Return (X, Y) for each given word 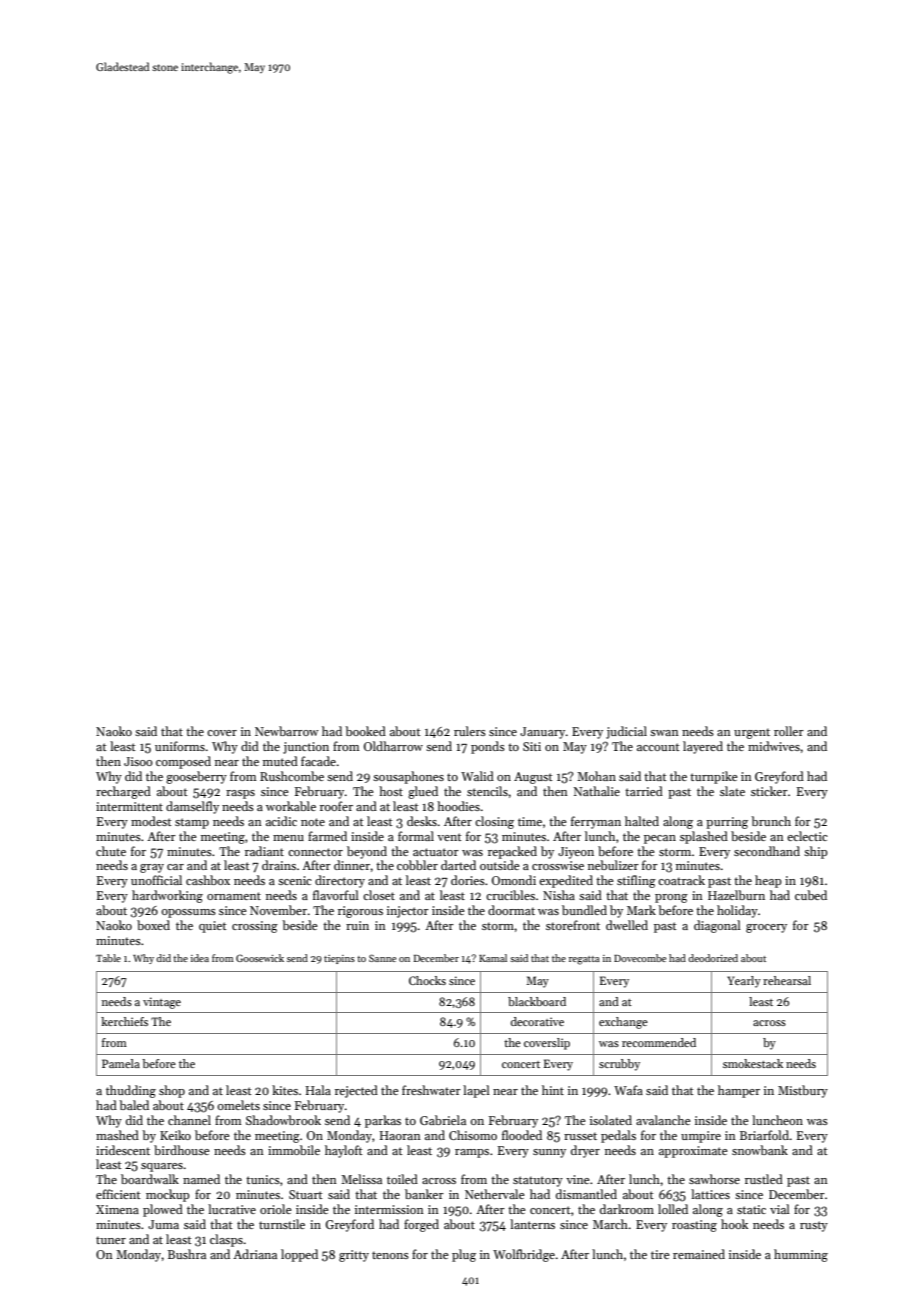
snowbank (760, 1150)
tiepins (339, 959)
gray (152, 868)
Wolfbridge (524, 1255)
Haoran (400, 1135)
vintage (162, 1003)
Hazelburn (736, 895)
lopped (299, 1255)
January (542, 733)
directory (340, 881)
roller (789, 731)
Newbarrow (287, 731)
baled (134, 1105)
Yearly (744, 982)
